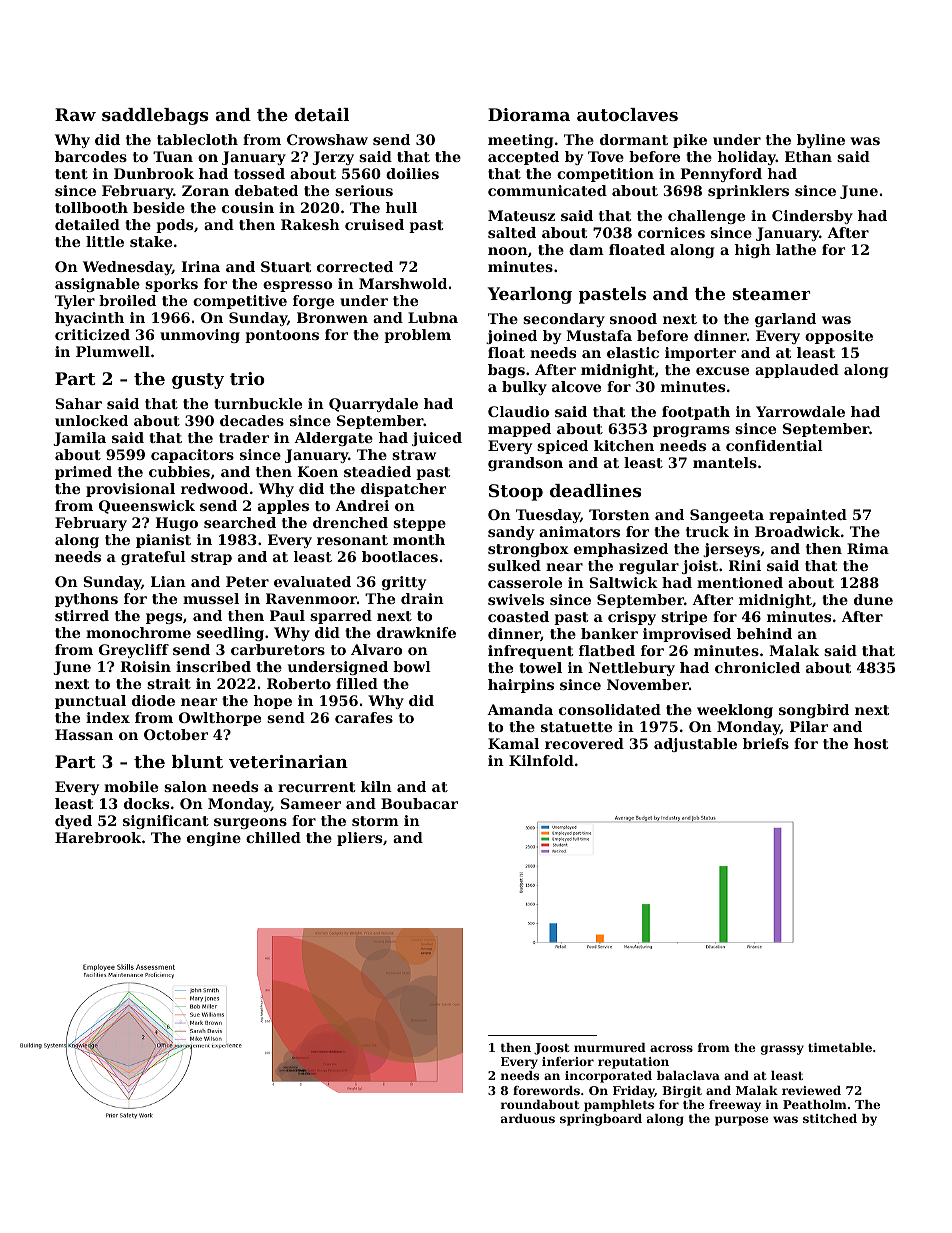 The image size is (952, 1233). I want to click on murmured, so click(610, 1047).
